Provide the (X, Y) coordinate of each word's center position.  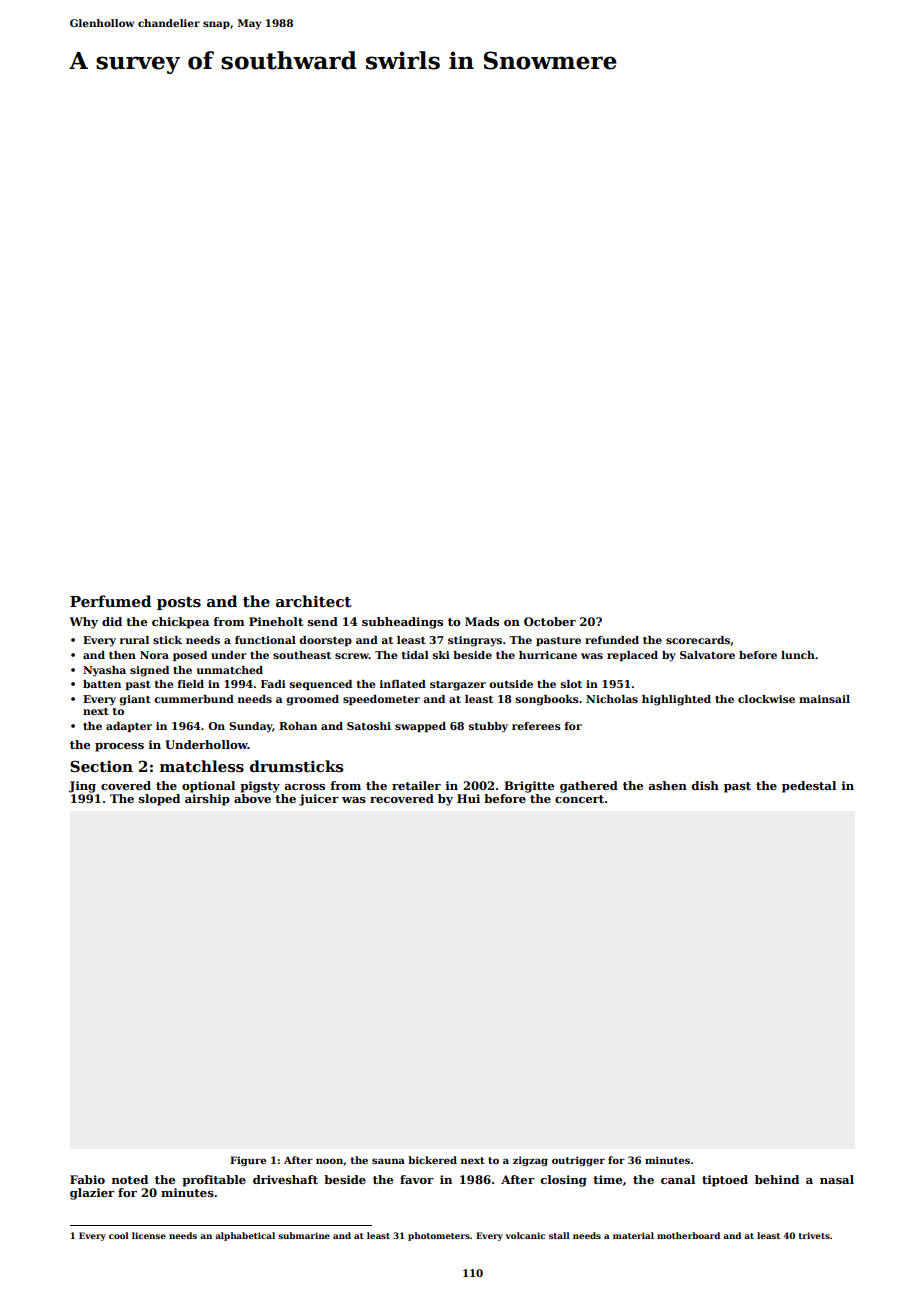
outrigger (578, 1161)
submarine (304, 1235)
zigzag (530, 1161)
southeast (302, 655)
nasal (837, 1179)
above (252, 798)
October (550, 621)
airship (207, 800)
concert (579, 799)
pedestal (809, 787)
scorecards (698, 640)
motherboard (688, 1235)
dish (705, 785)
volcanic (525, 1235)
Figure (248, 1161)
